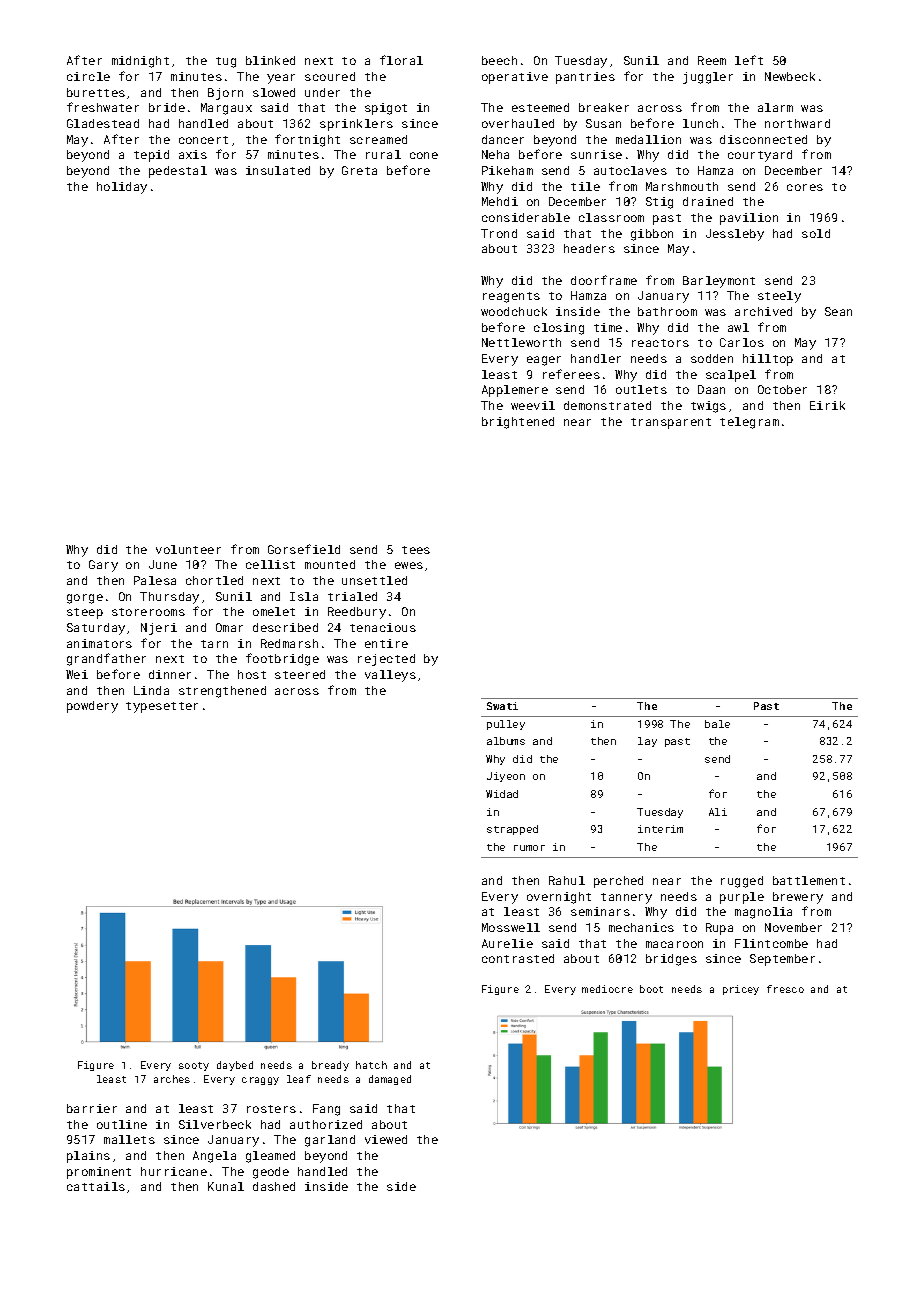 This image has width=924, height=1308. I want to click on Reem, so click(712, 60).
